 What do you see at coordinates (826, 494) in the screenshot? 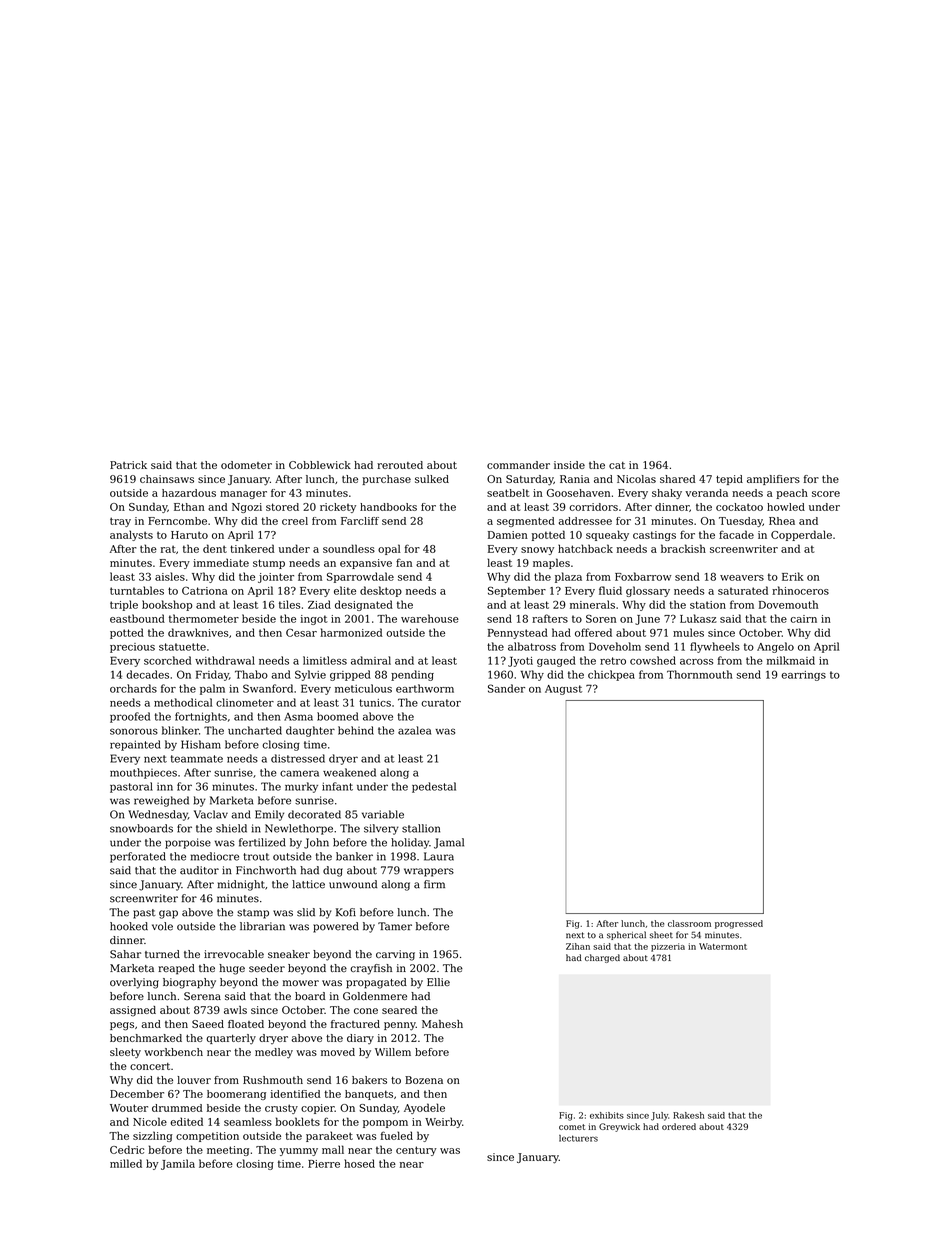
I see `score` at bounding box center [826, 494].
